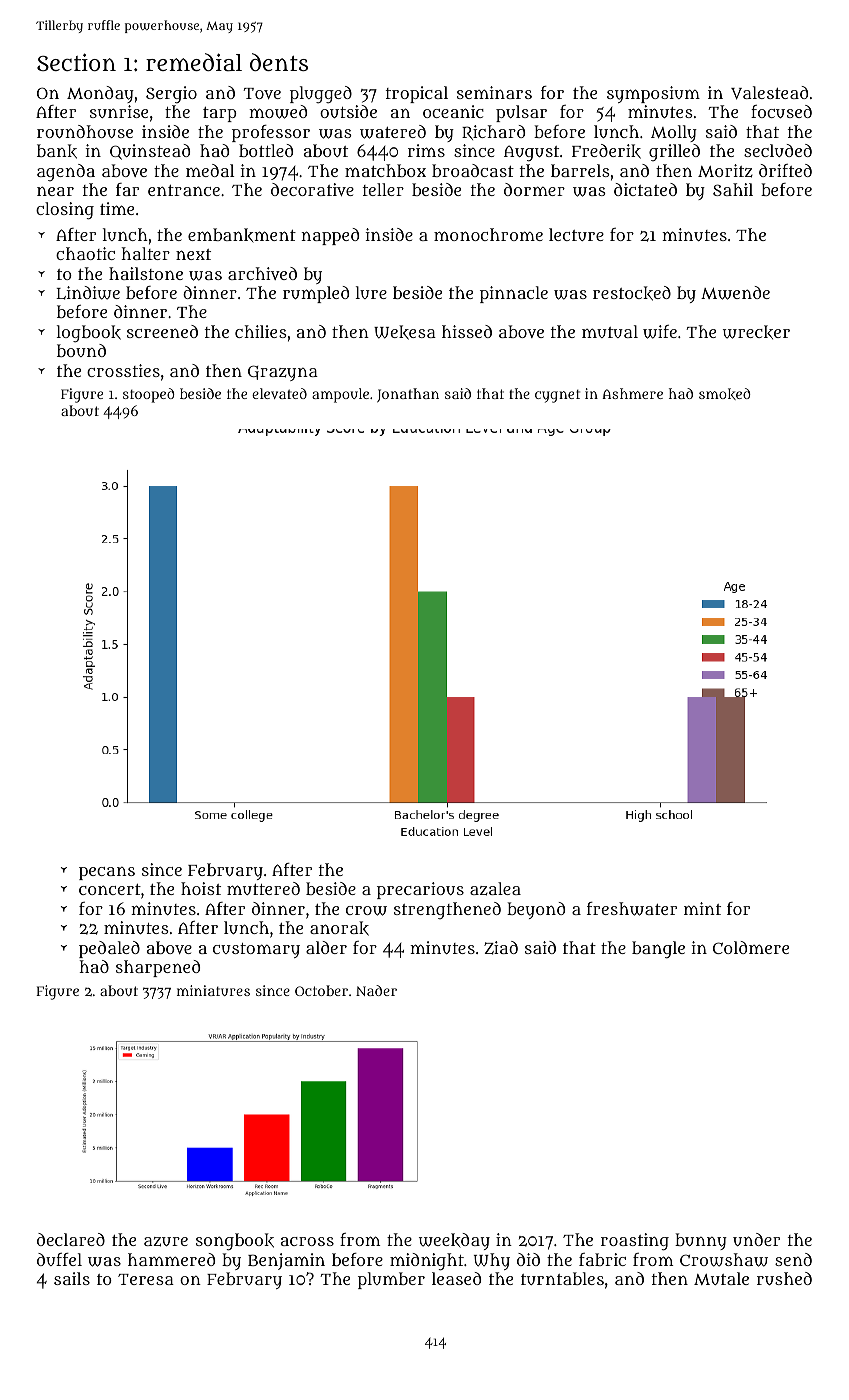 The image size is (849, 1400). I want to click on Grazyna, so click(283, 373).
